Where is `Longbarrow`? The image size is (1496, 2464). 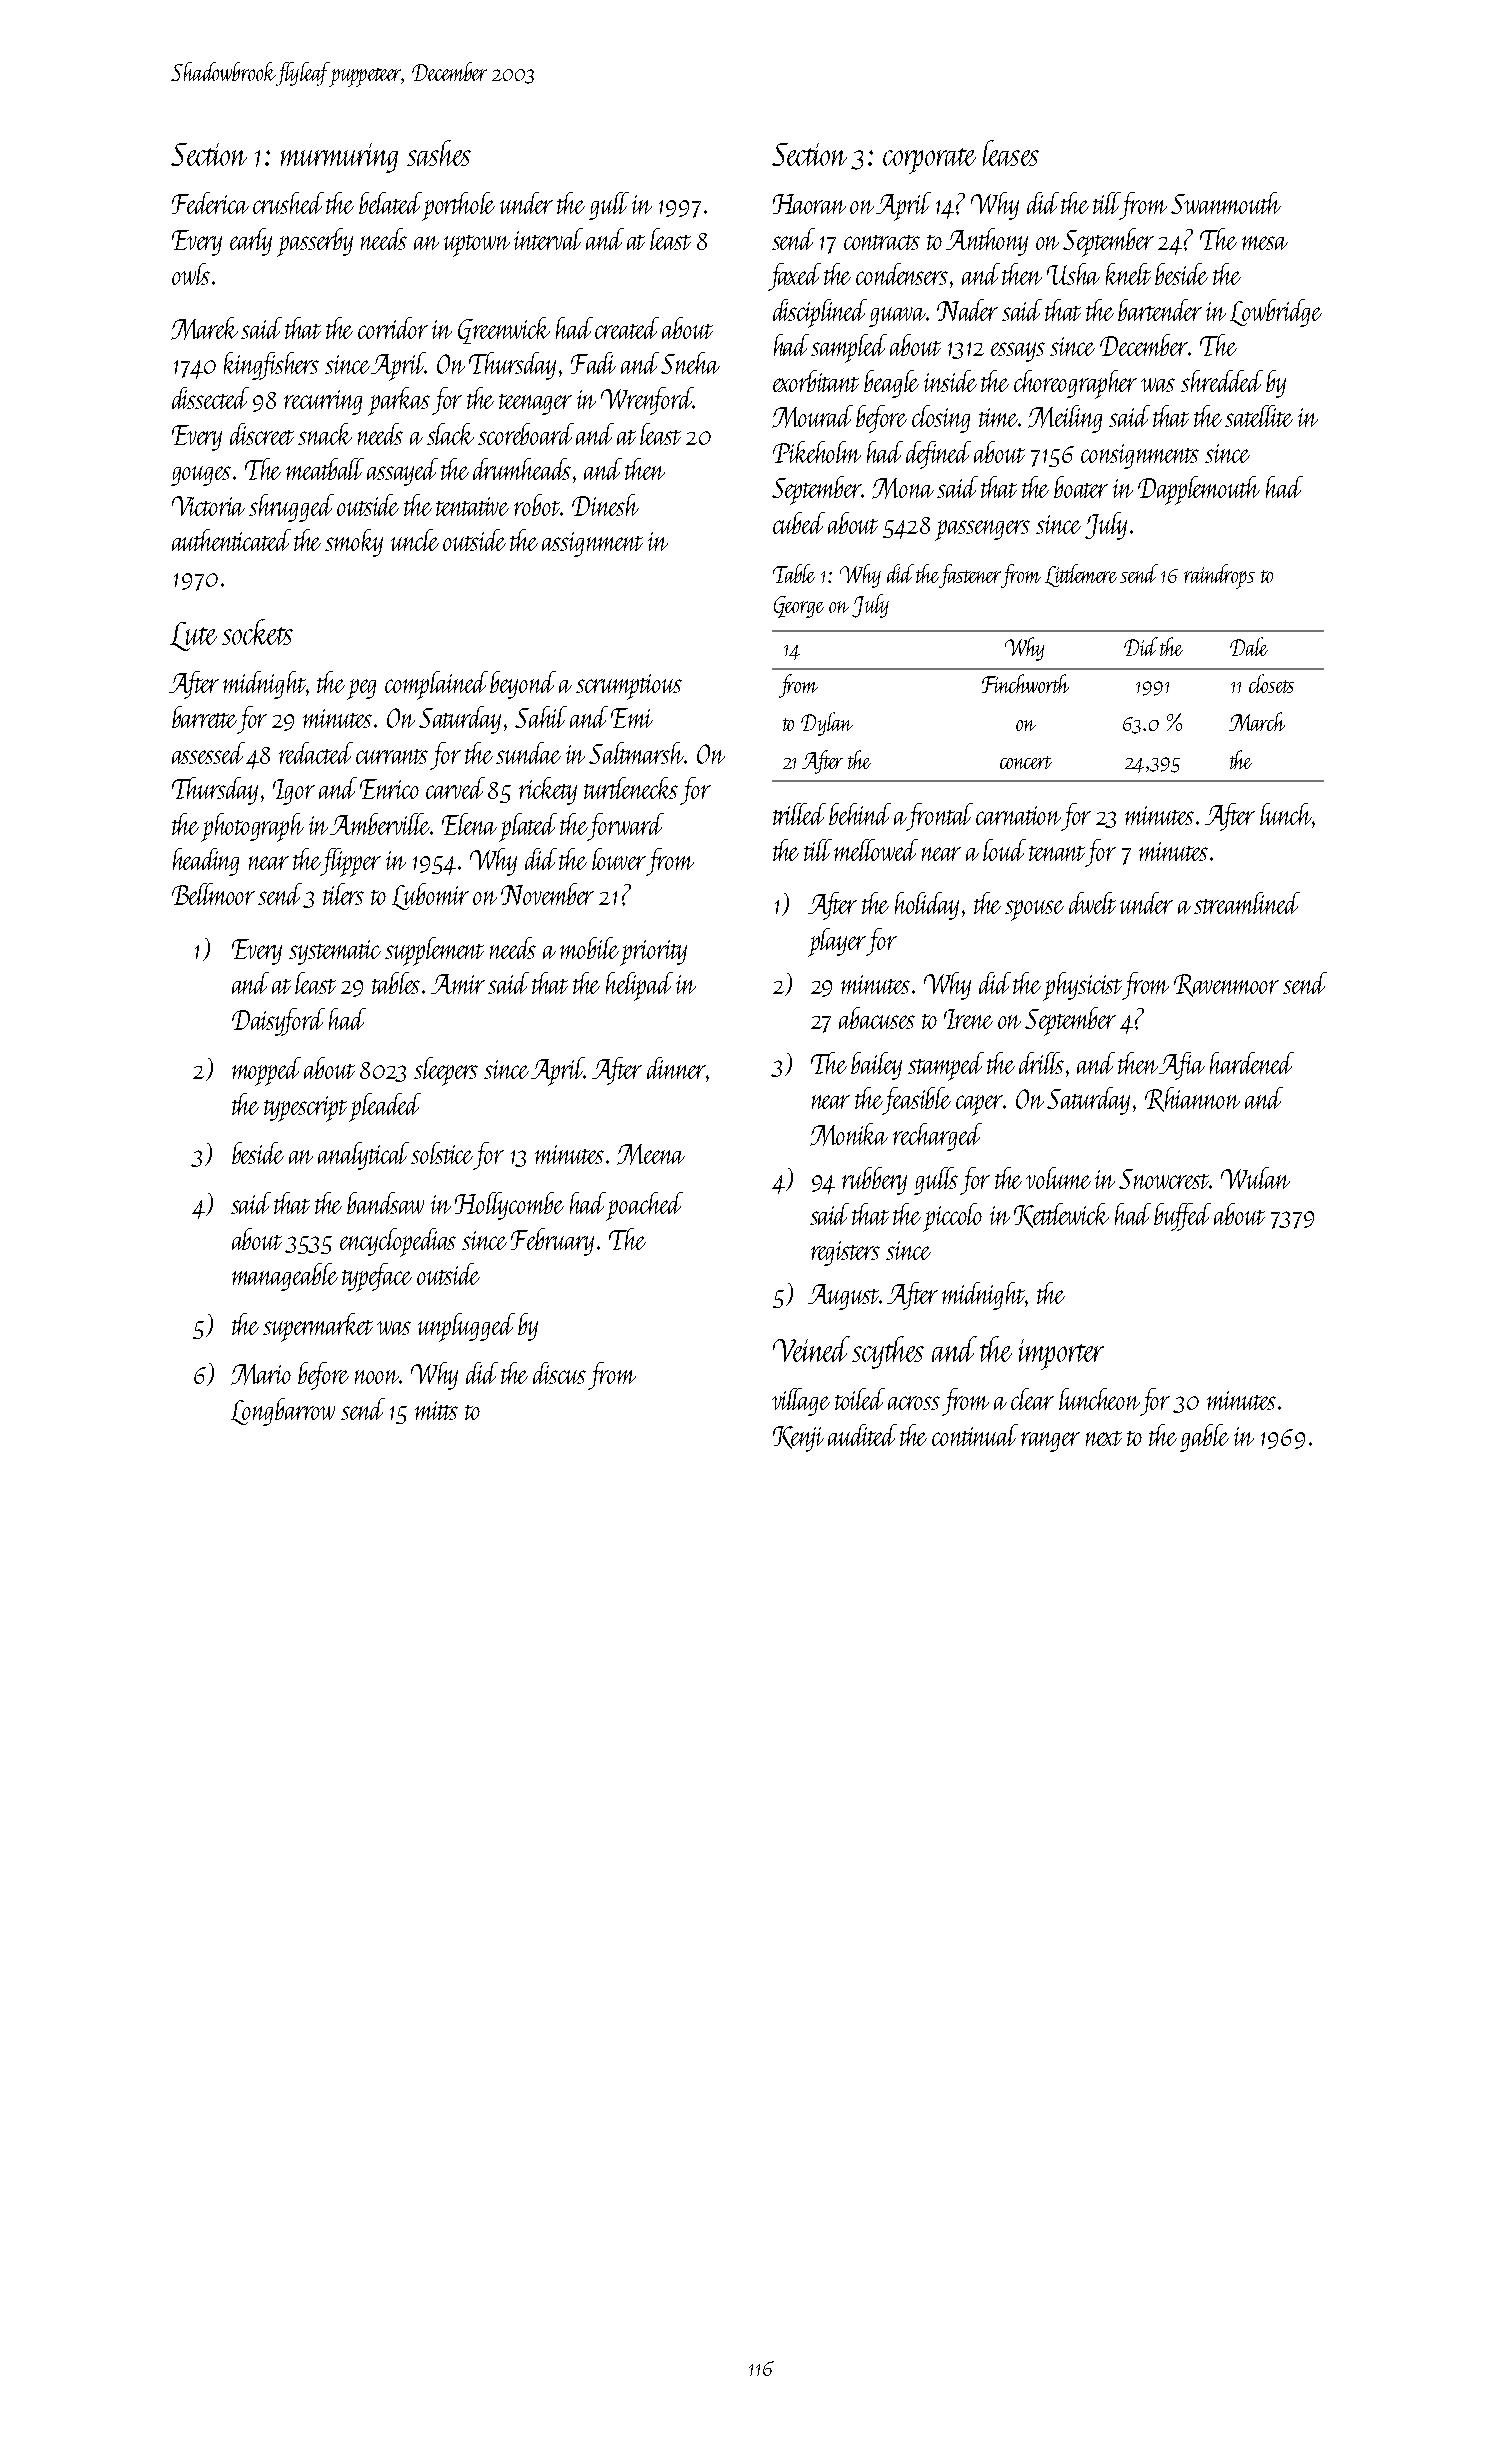
Longbarrow is located at coordinates (283, 1412).
